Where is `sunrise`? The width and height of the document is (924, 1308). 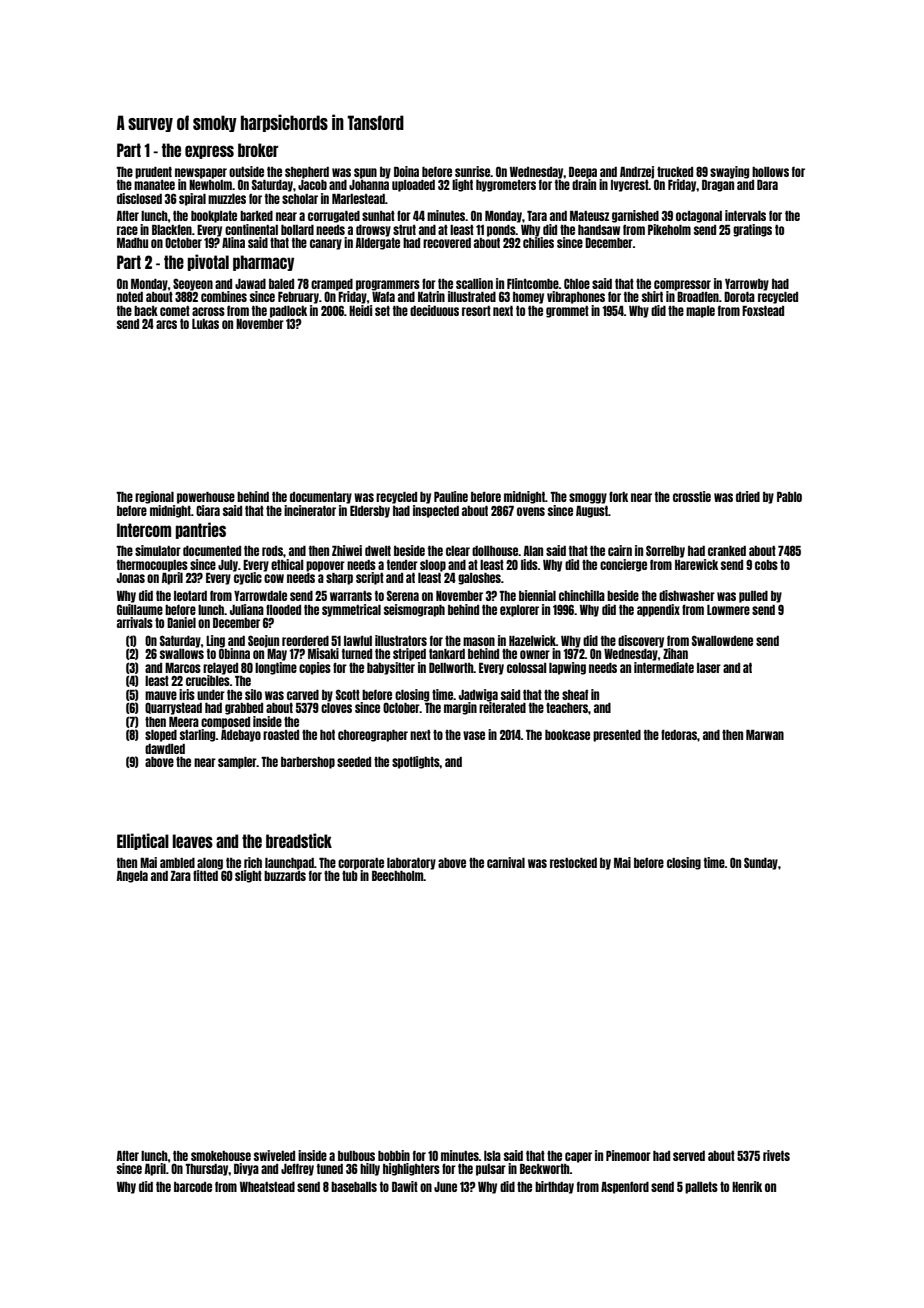
sunrise is located at coordinates (472, 171).
